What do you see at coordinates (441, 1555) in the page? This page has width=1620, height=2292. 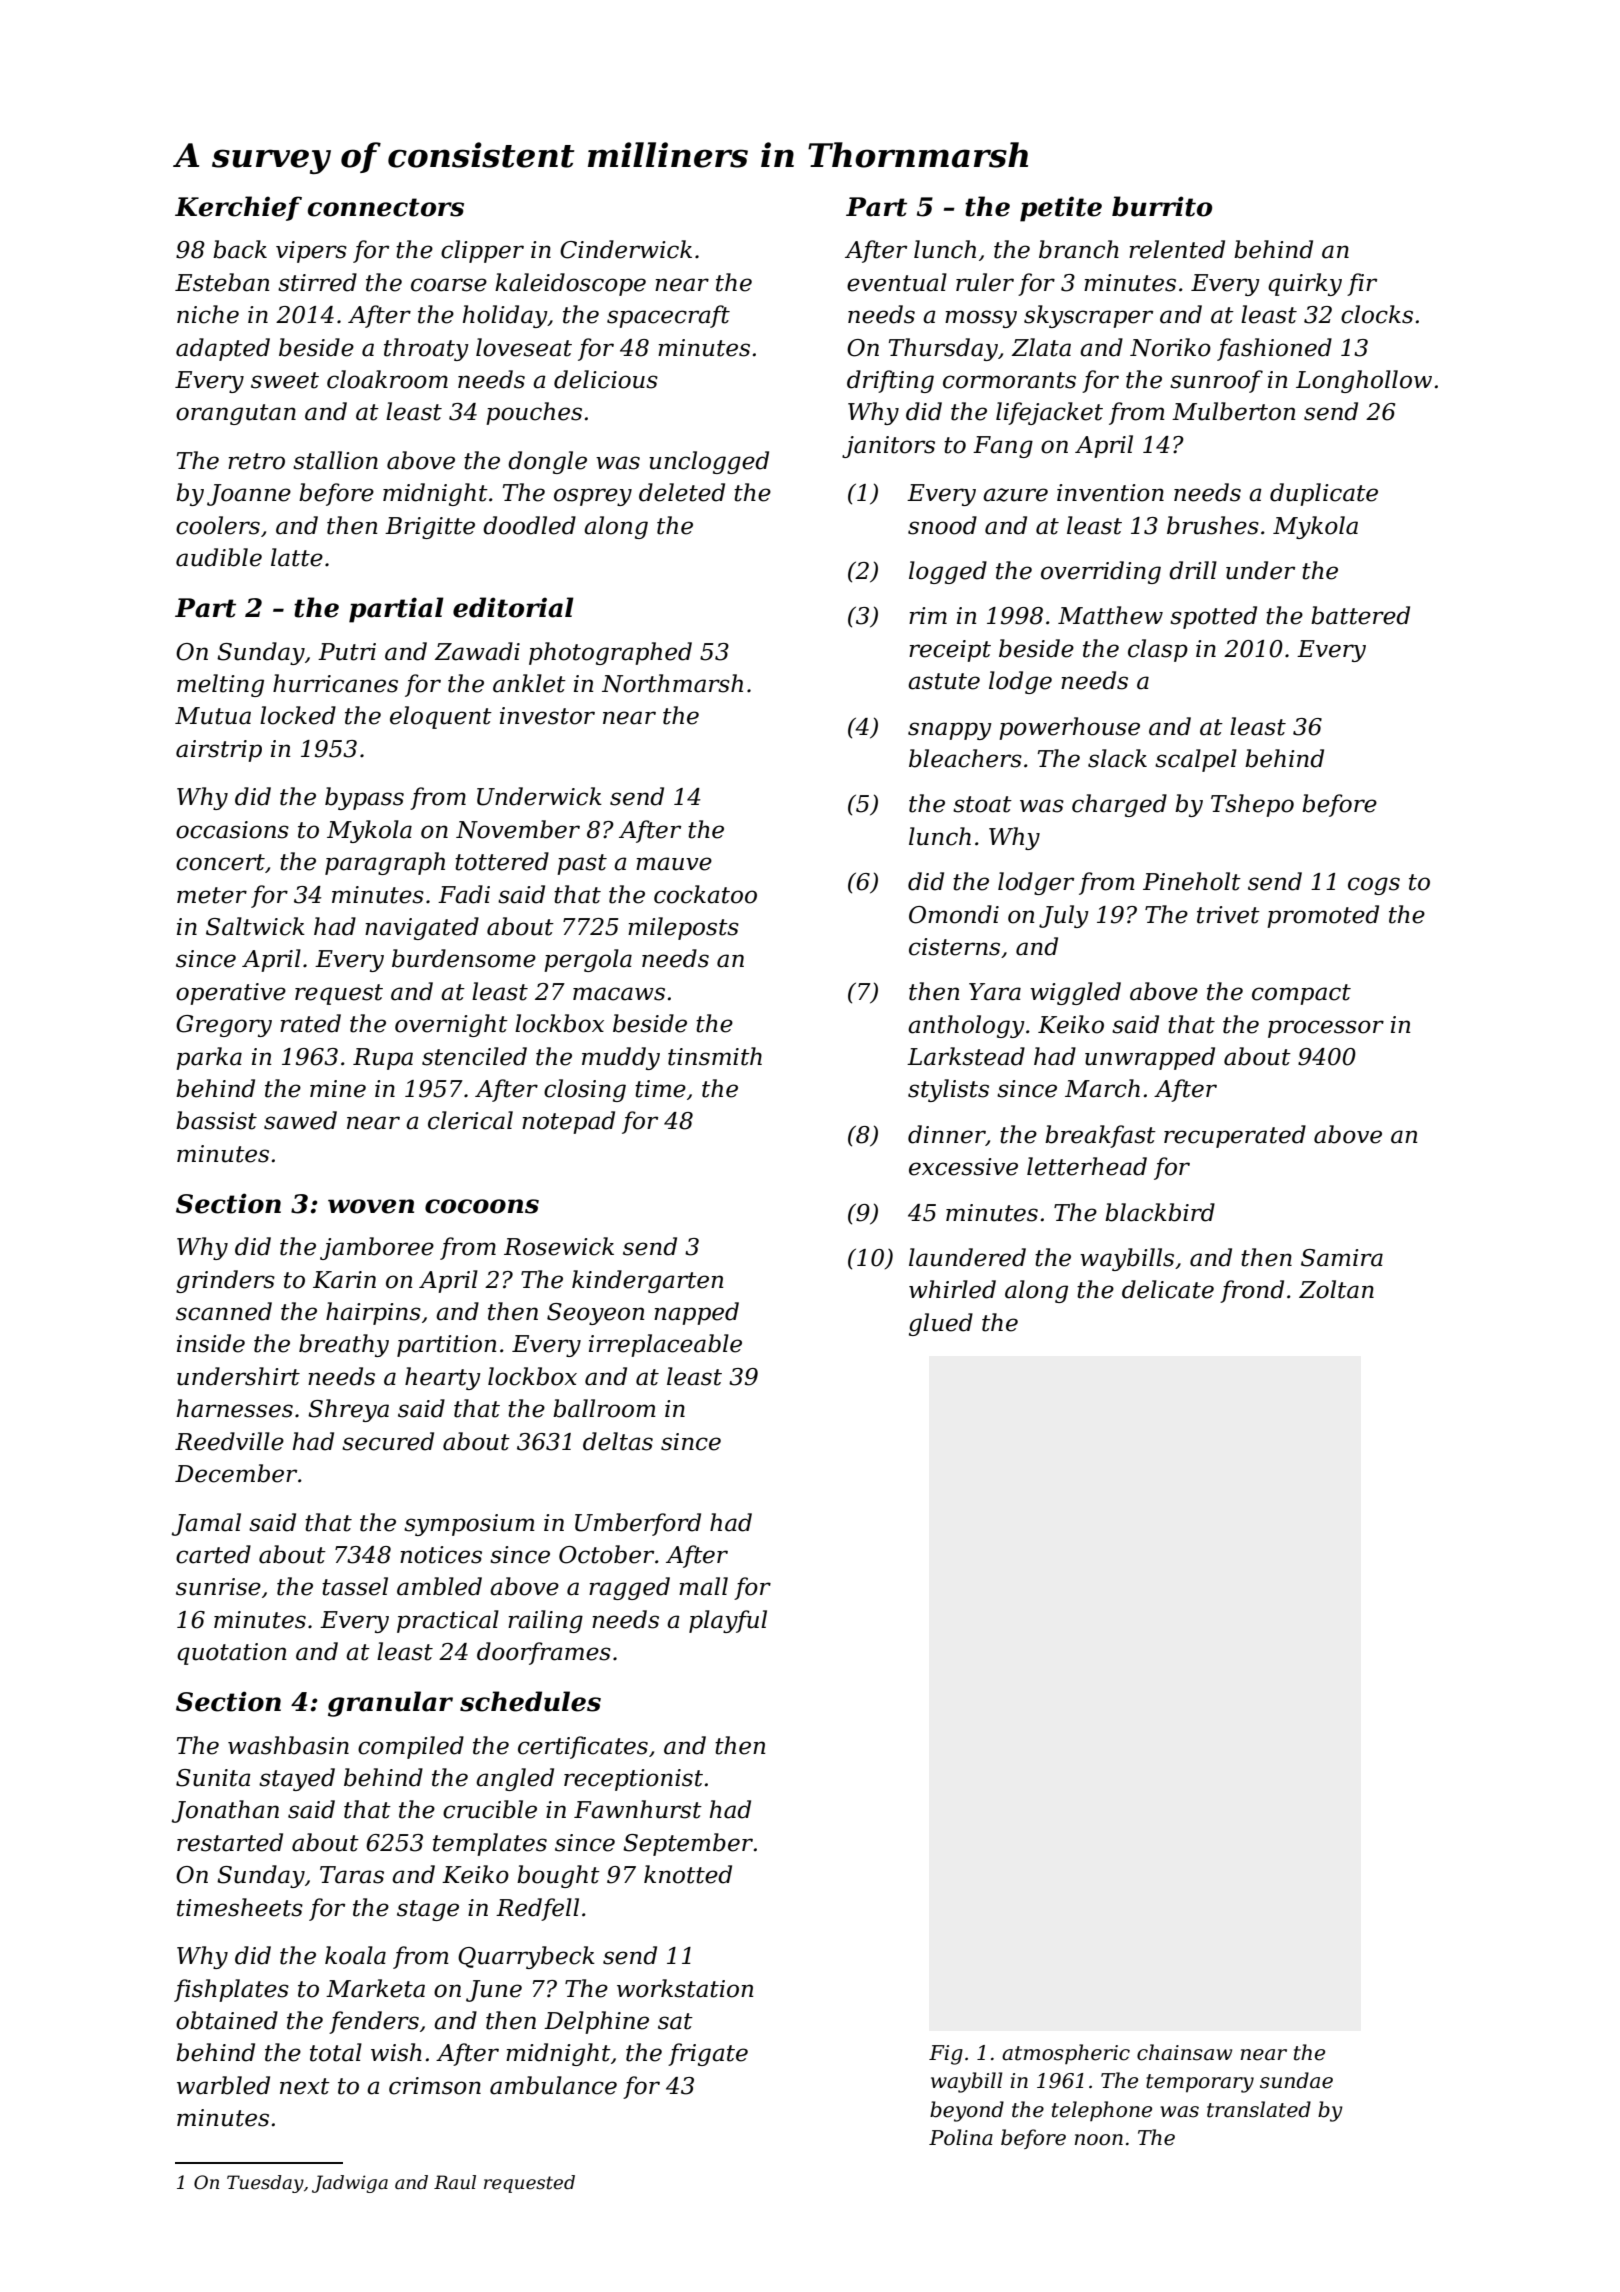 I see `notices` at bounding box center [441, 1555].
